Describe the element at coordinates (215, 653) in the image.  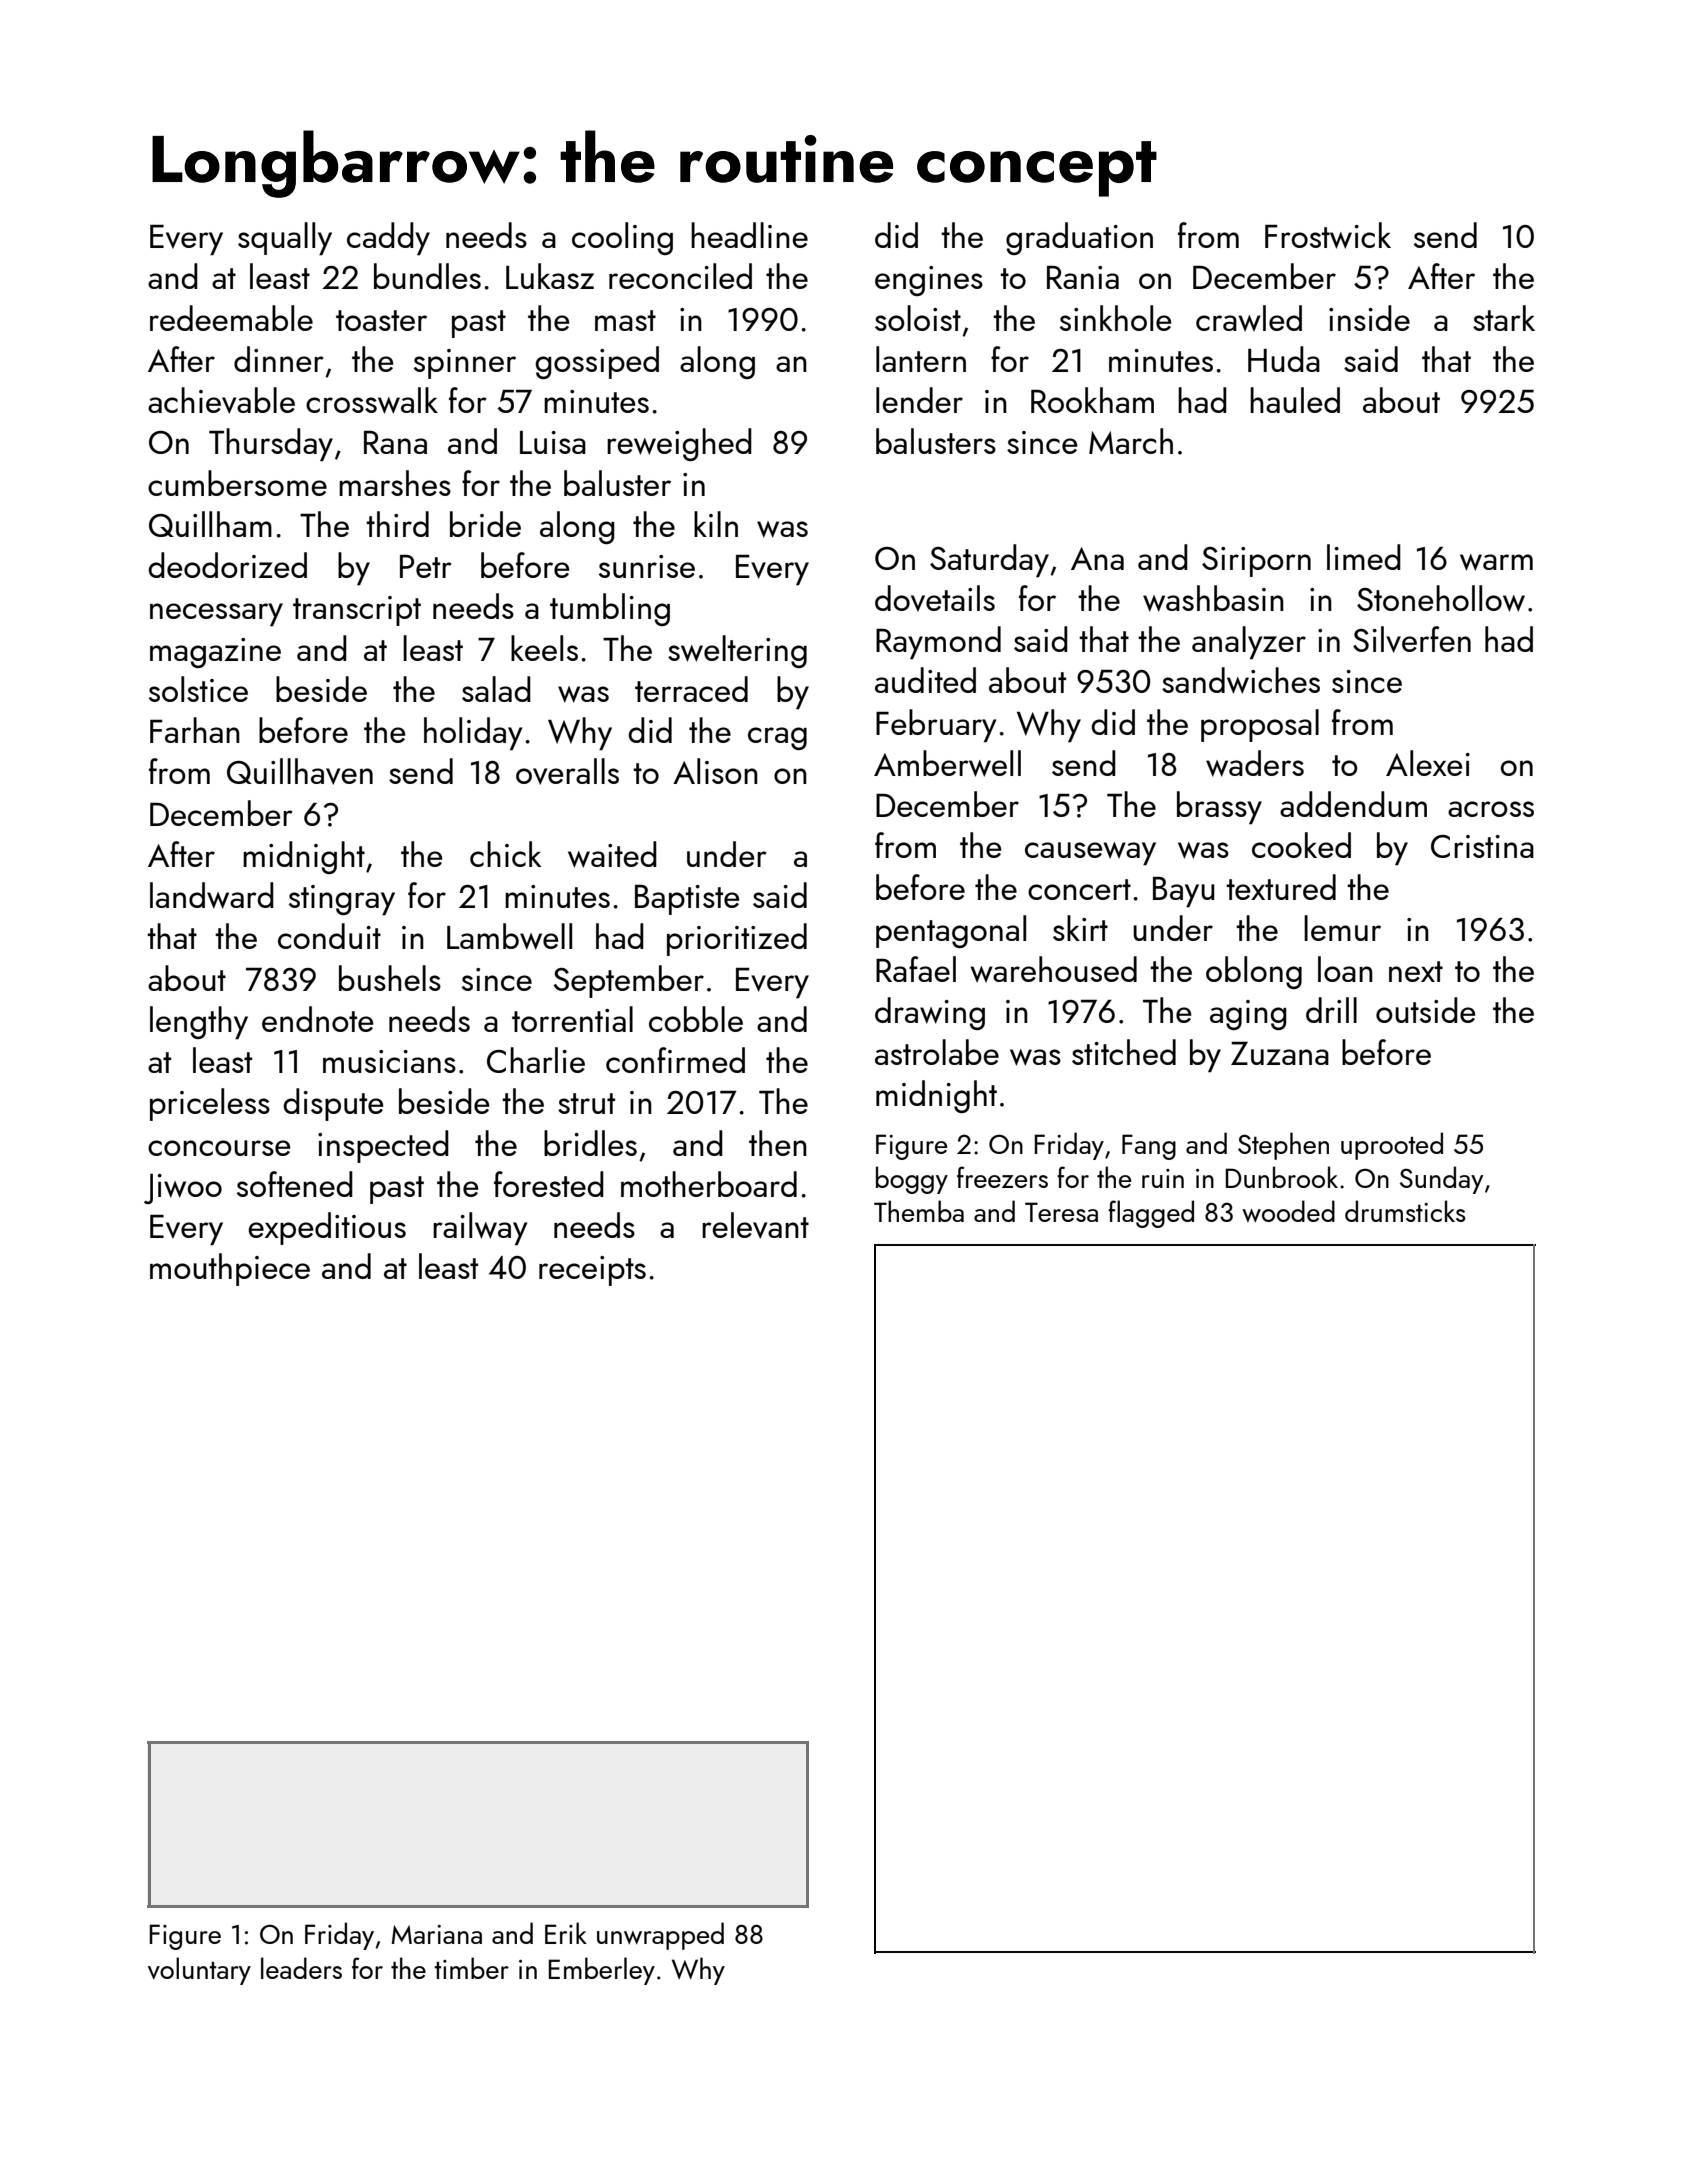
I see `magazine` at that location.
